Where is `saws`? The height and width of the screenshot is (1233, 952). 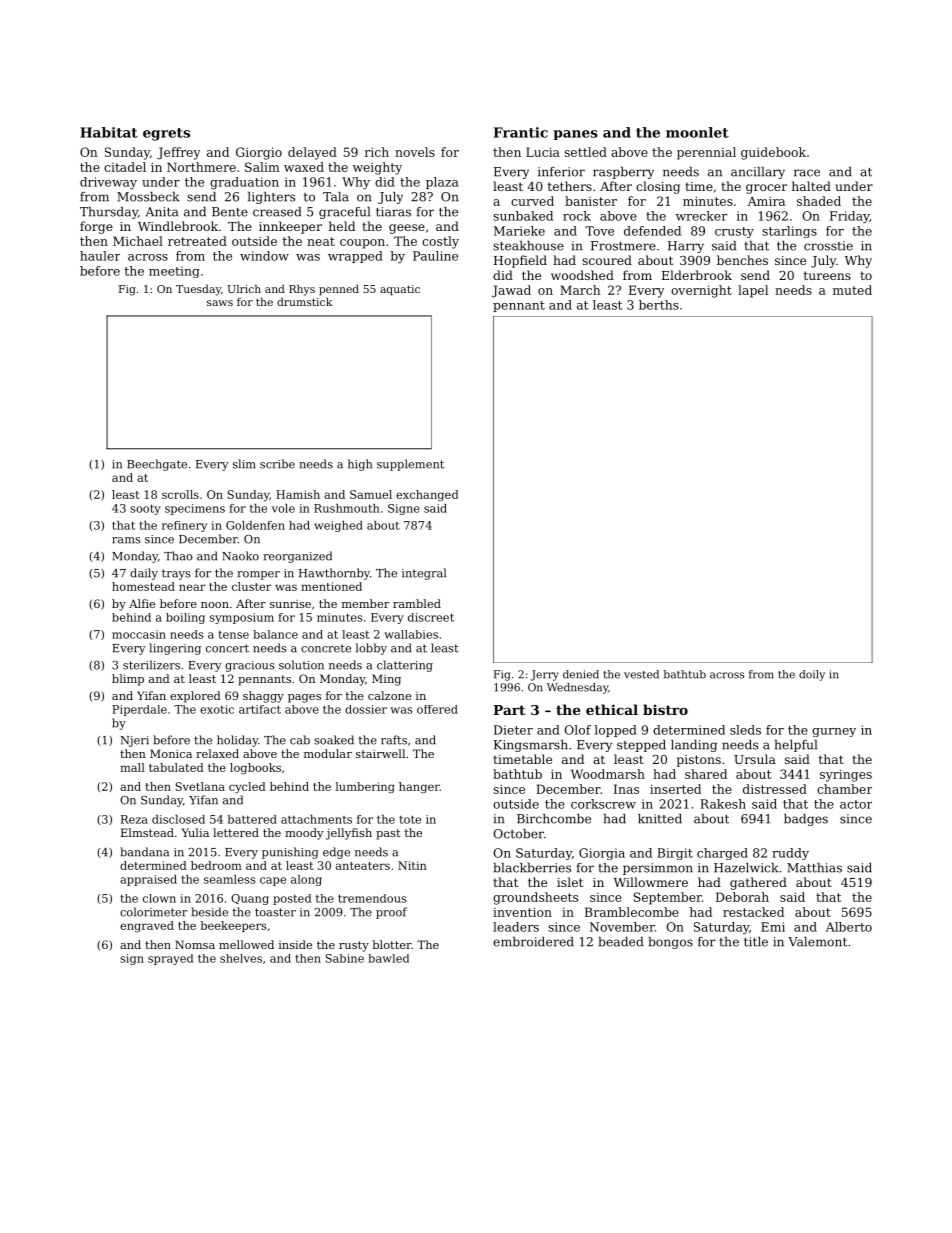
saws is located at coordinates (220, 303).
